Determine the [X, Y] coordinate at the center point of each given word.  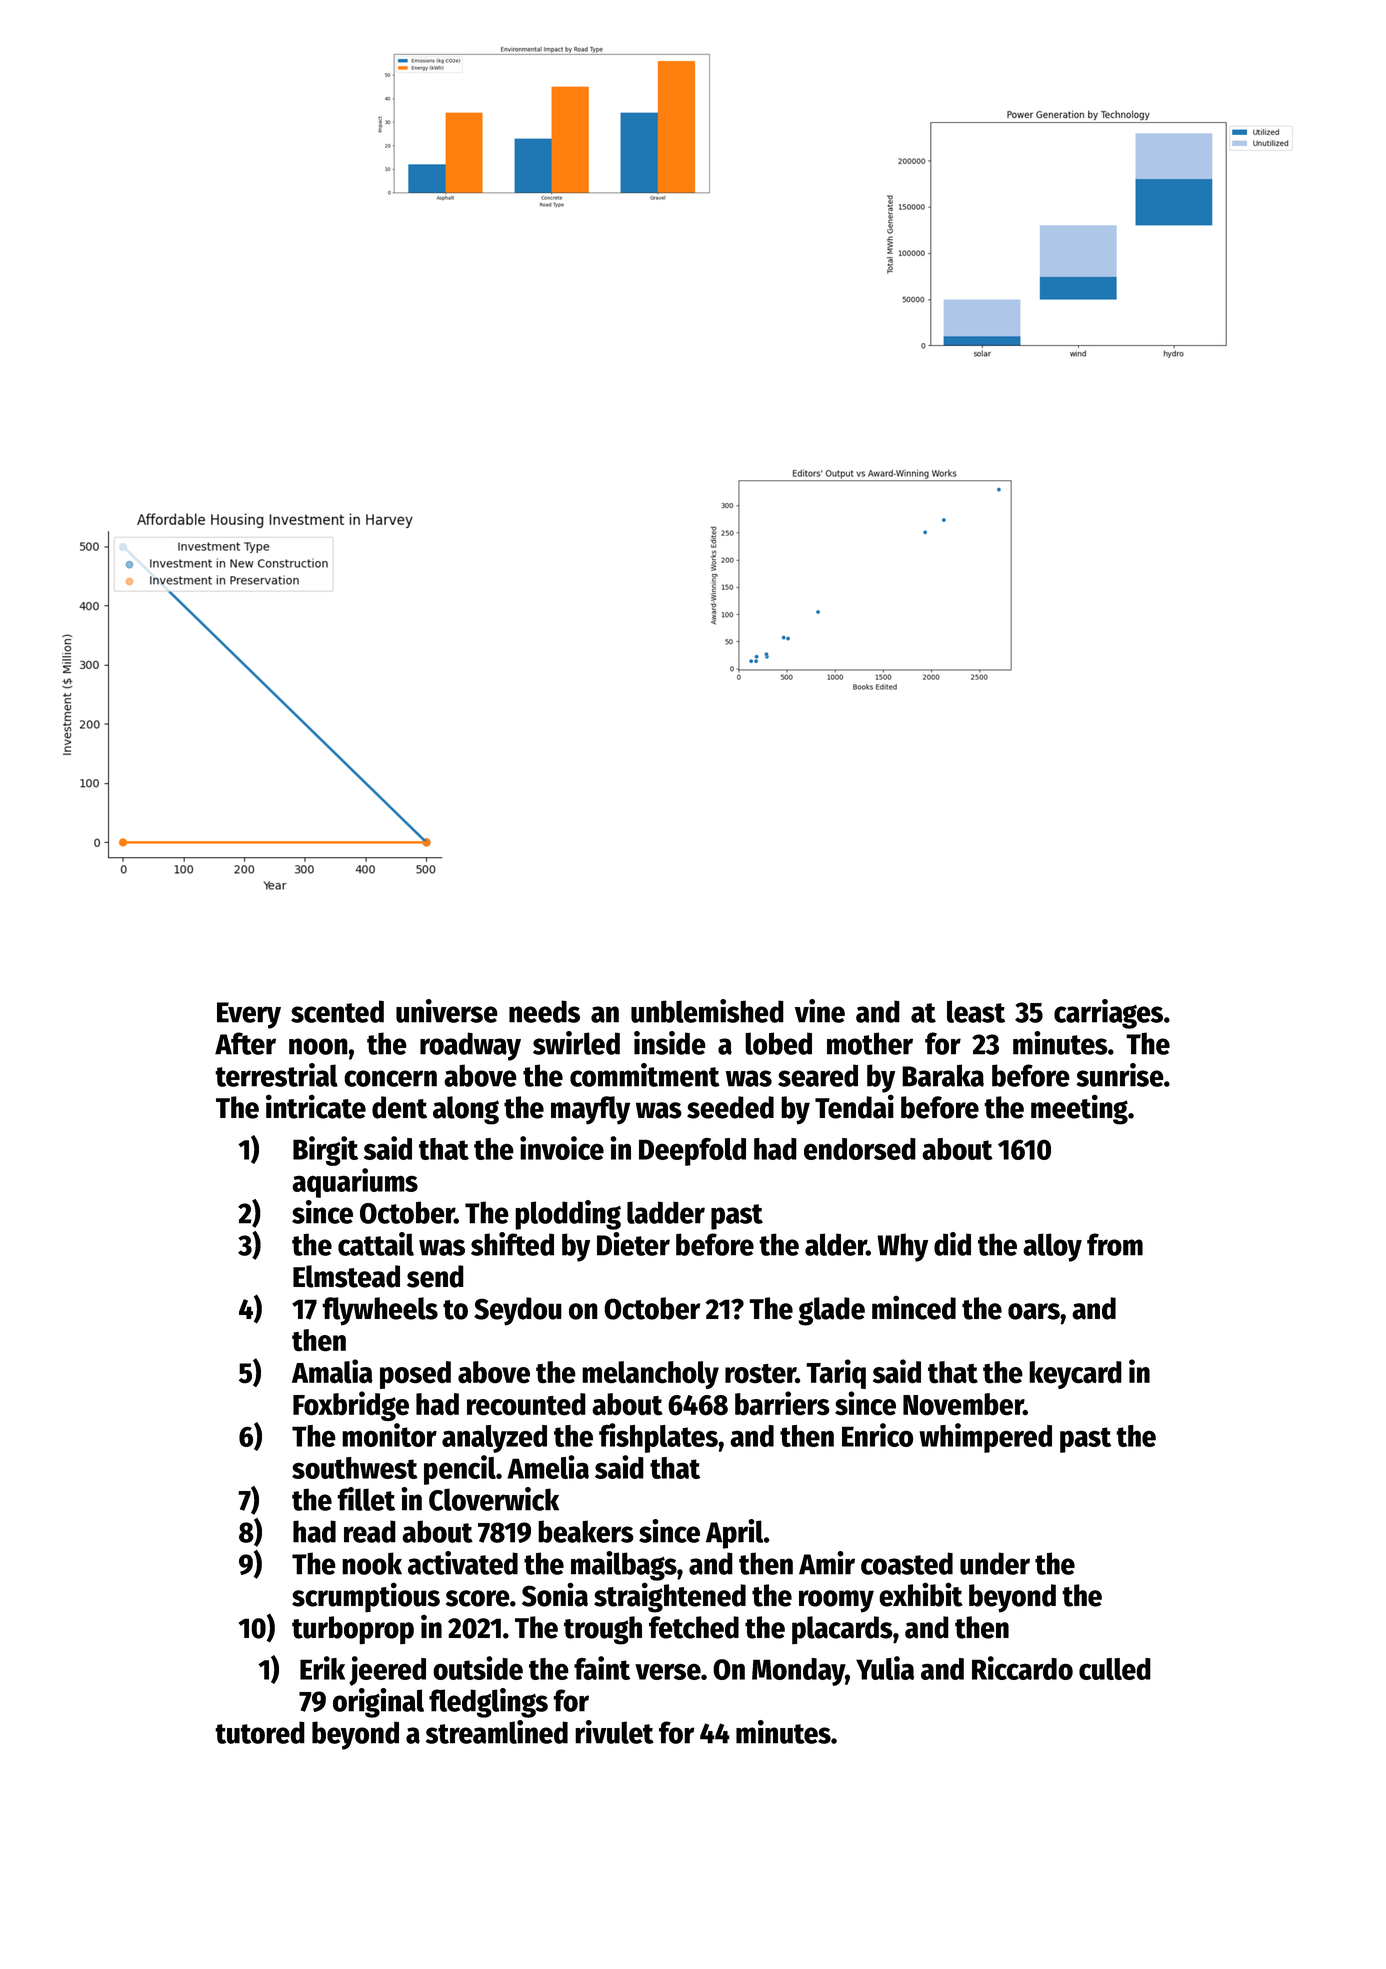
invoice [562, 1148]
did [952, 1244]
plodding [568, 1215]
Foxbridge [351, 1406]
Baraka [943, 1075]
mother [870, 1043]
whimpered [985, 1438]
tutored [260, 1732]
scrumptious [366, 1597]
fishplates [658, 1438]
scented [337, 1011]
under [995, 1563]
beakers [586, 1531]
